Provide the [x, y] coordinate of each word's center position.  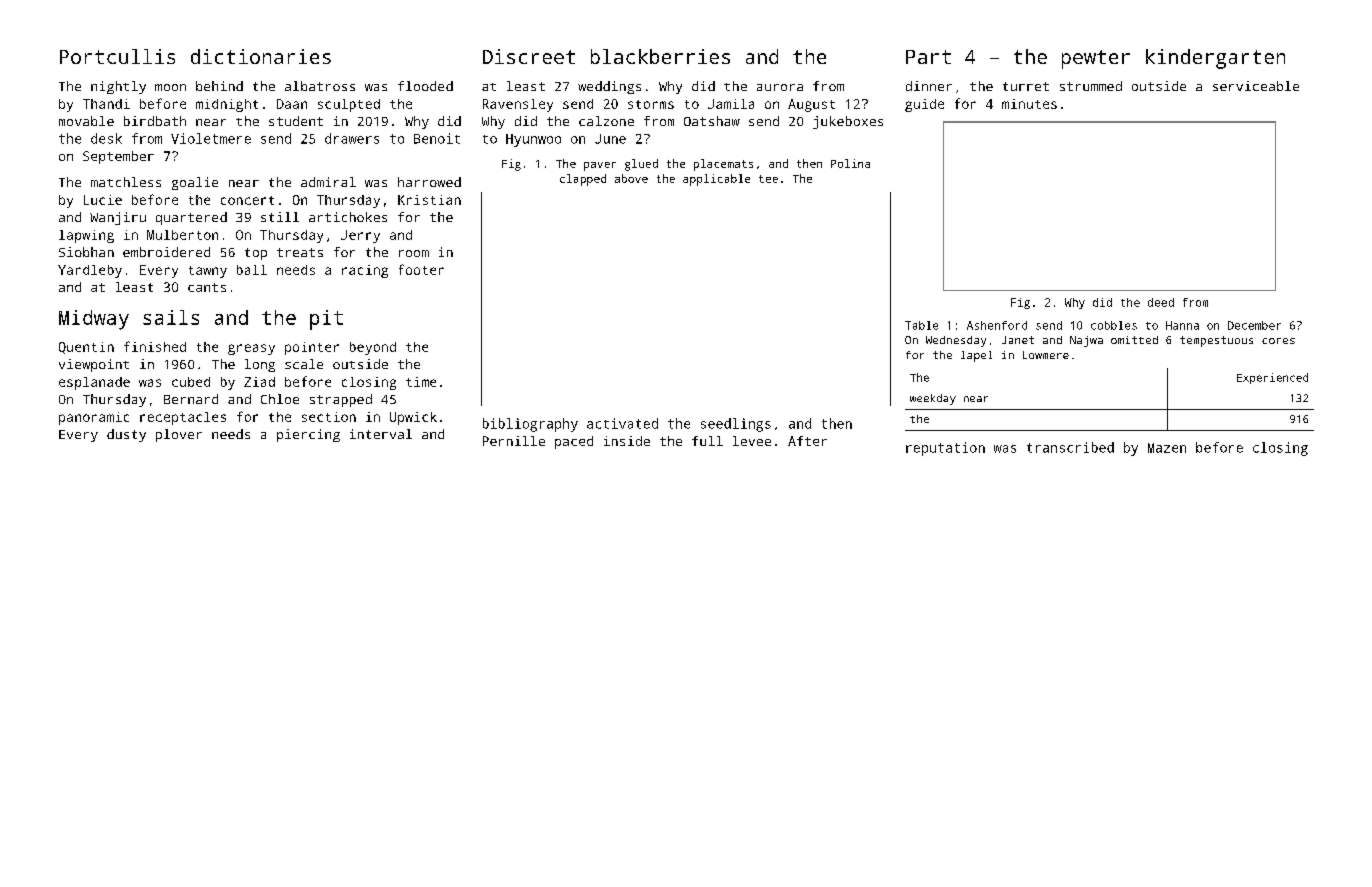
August [811, 105]
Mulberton [182, 235]
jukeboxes [848, 122]
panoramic [94, 418]
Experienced [1272, 378]
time [421, 382]
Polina [850, 163]
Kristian [429, 200]
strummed [1091, 86]
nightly [118, 87]
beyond [373, 348]
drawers [352, 138]
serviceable [1256, 86]
